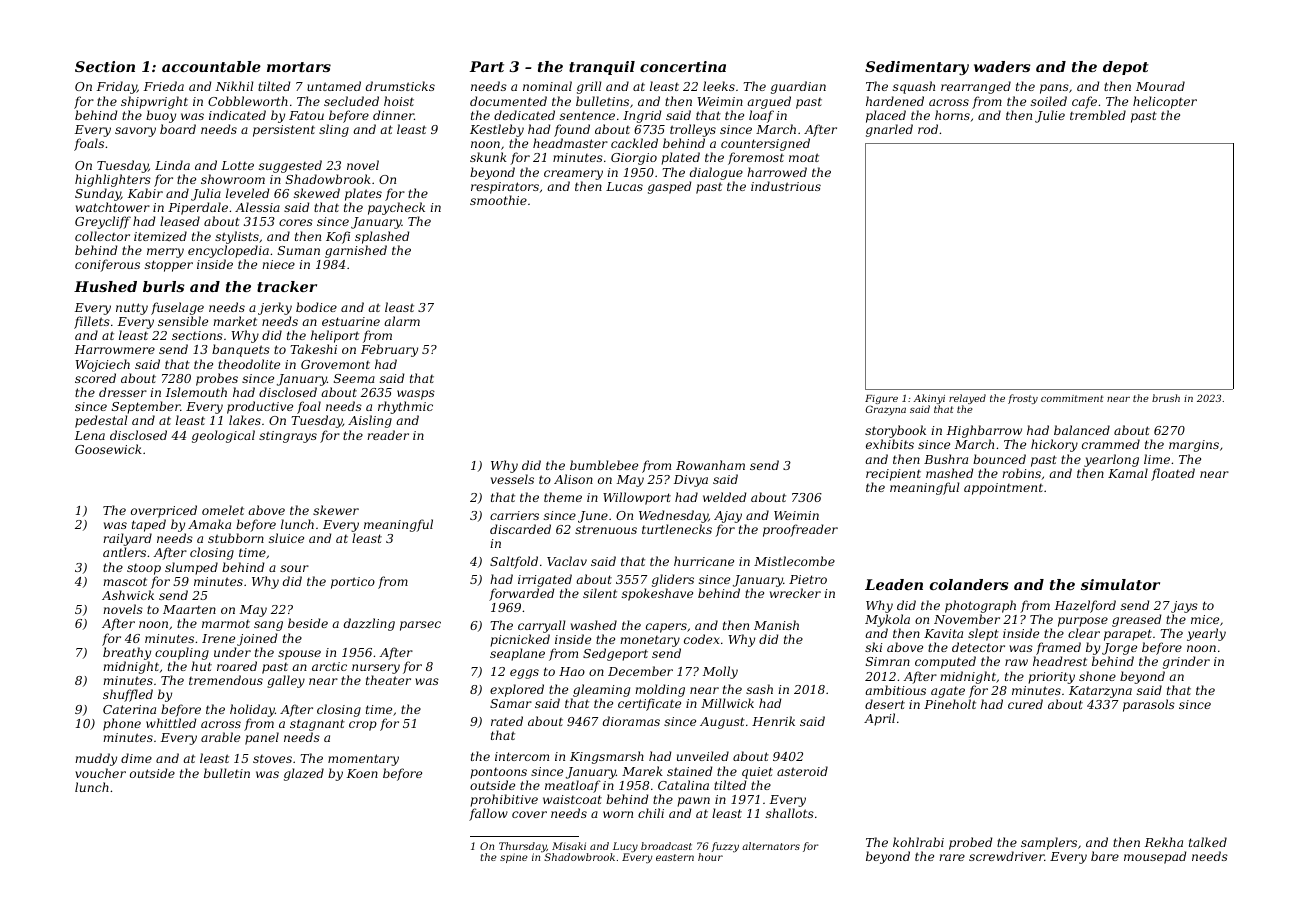 The height and width of the screenshot is (924, 1308). Describe the element at coordinates (241, 350) in the screenshot. I see `banquets` at that location.
